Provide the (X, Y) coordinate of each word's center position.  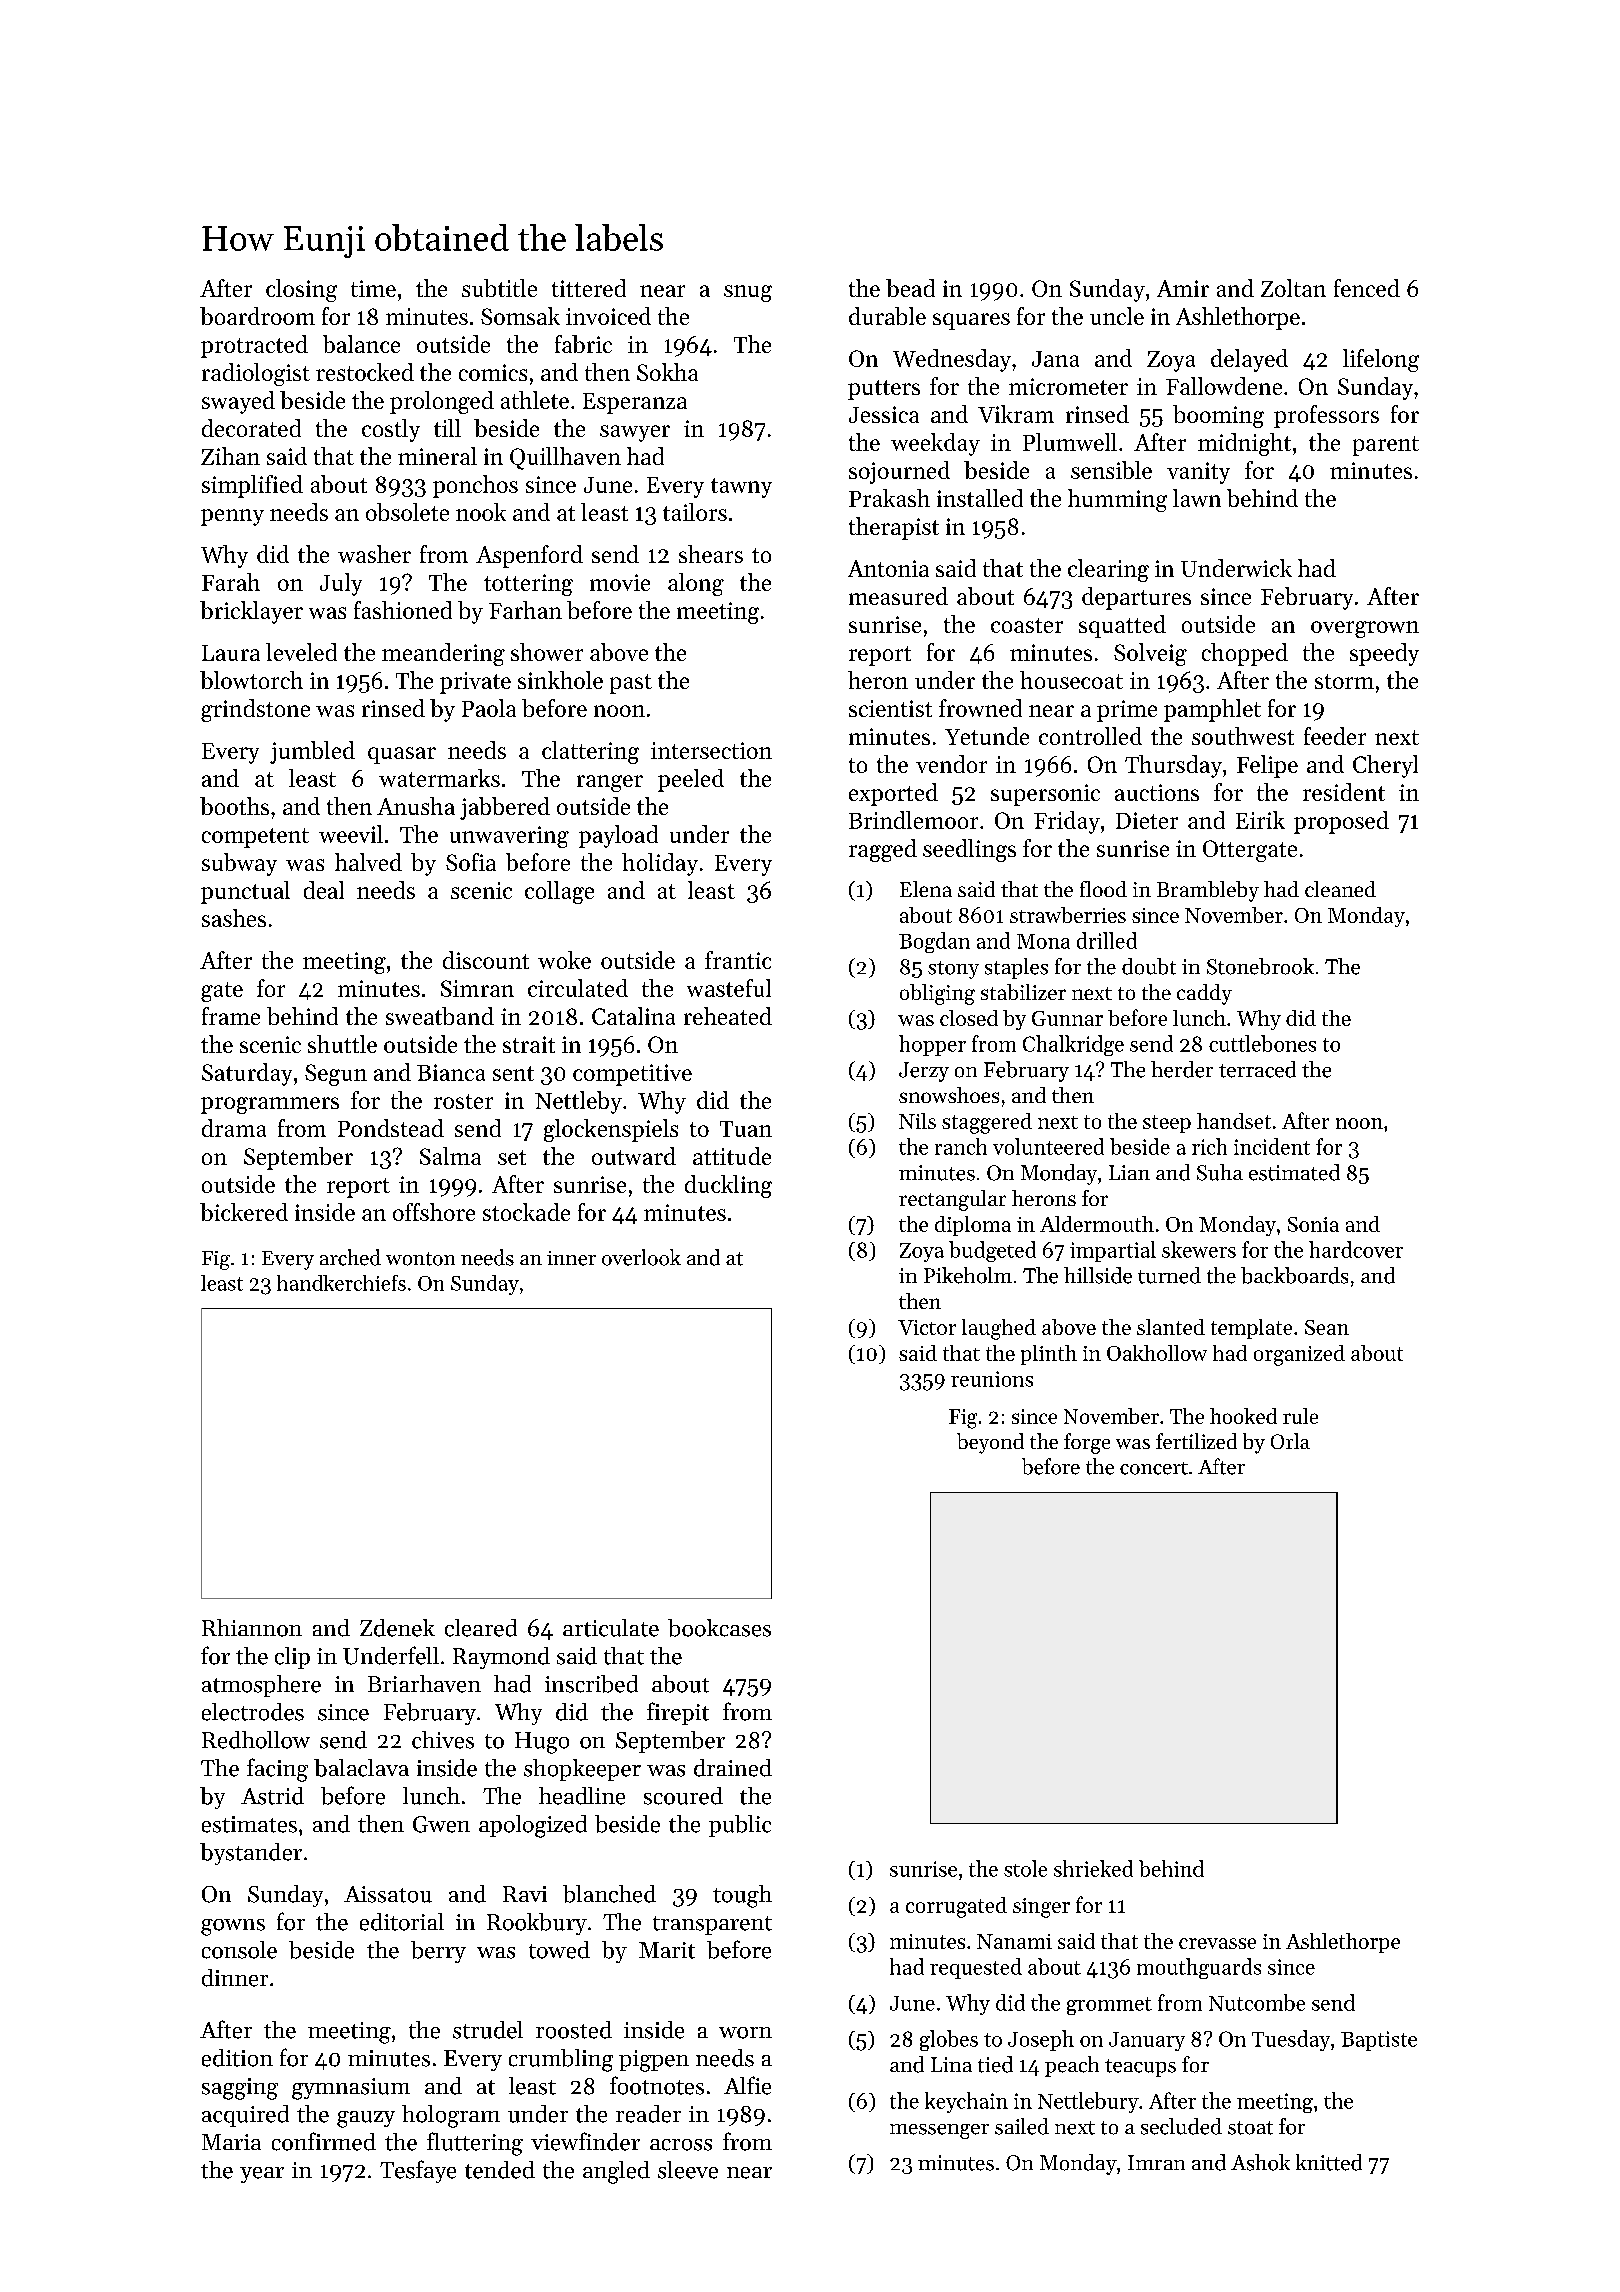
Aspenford (529, 556)
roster (463, 1101)
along (696, 584)
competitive (632, 1075)
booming (1218, 416)
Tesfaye (418, 2171)
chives (443, 1740)
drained (733, 1768)
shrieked (1093, 1868)
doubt (1149, 966)
